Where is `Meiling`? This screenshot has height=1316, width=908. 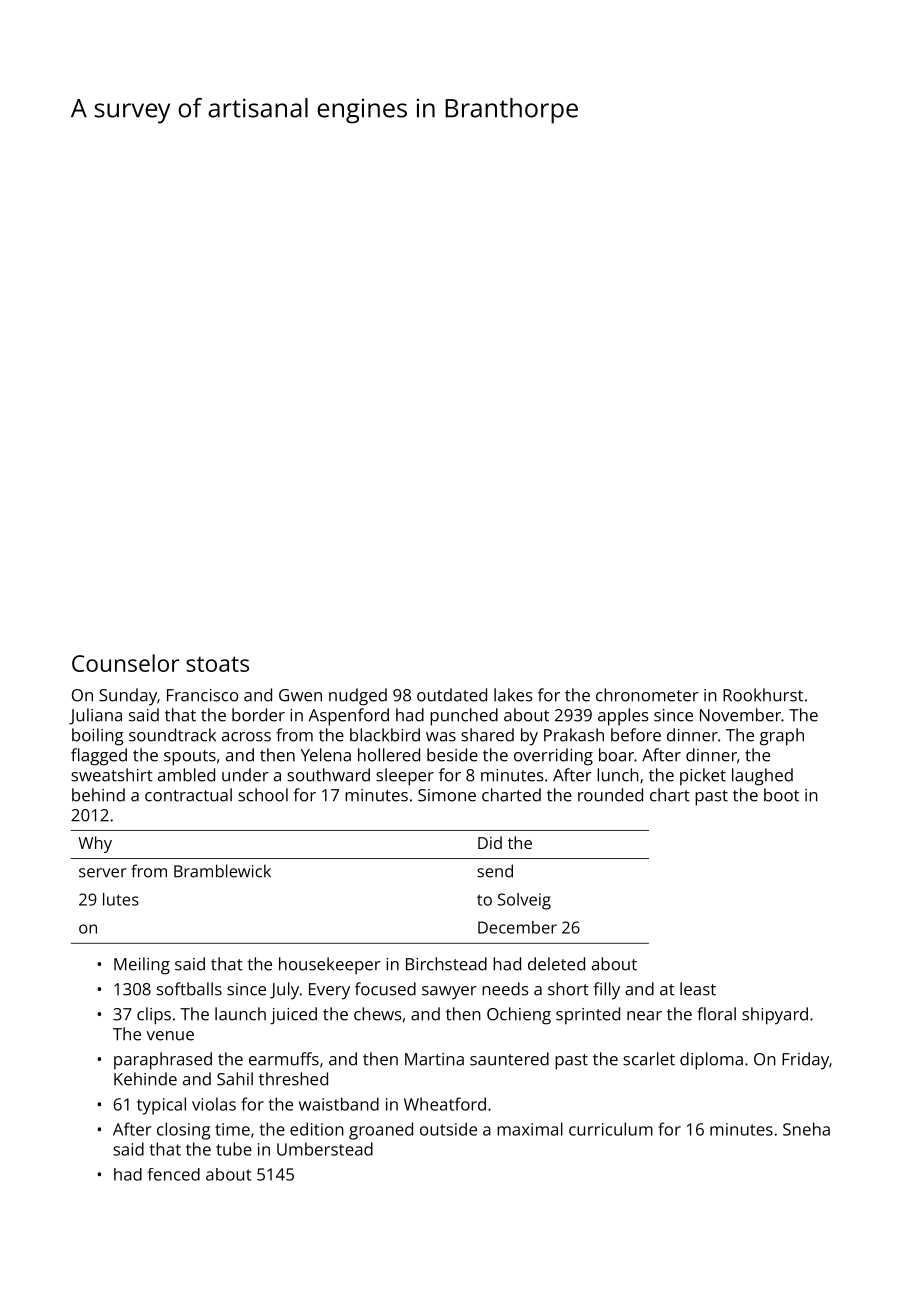
Meiling is located at coordinates (142, 966).
